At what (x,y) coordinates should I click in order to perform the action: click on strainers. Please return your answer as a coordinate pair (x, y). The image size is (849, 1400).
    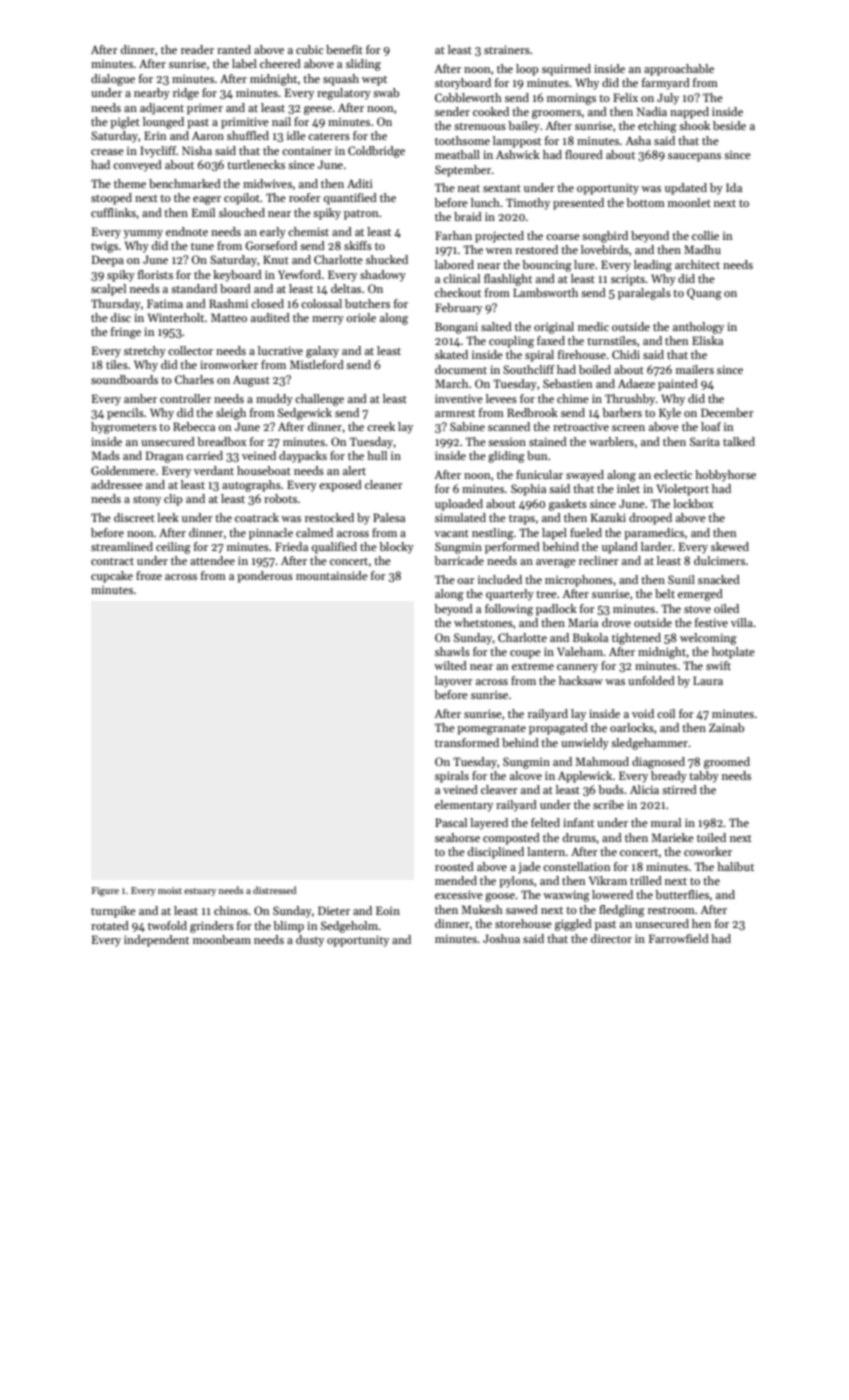
    Looking at the image, I should click on (507, 49).
